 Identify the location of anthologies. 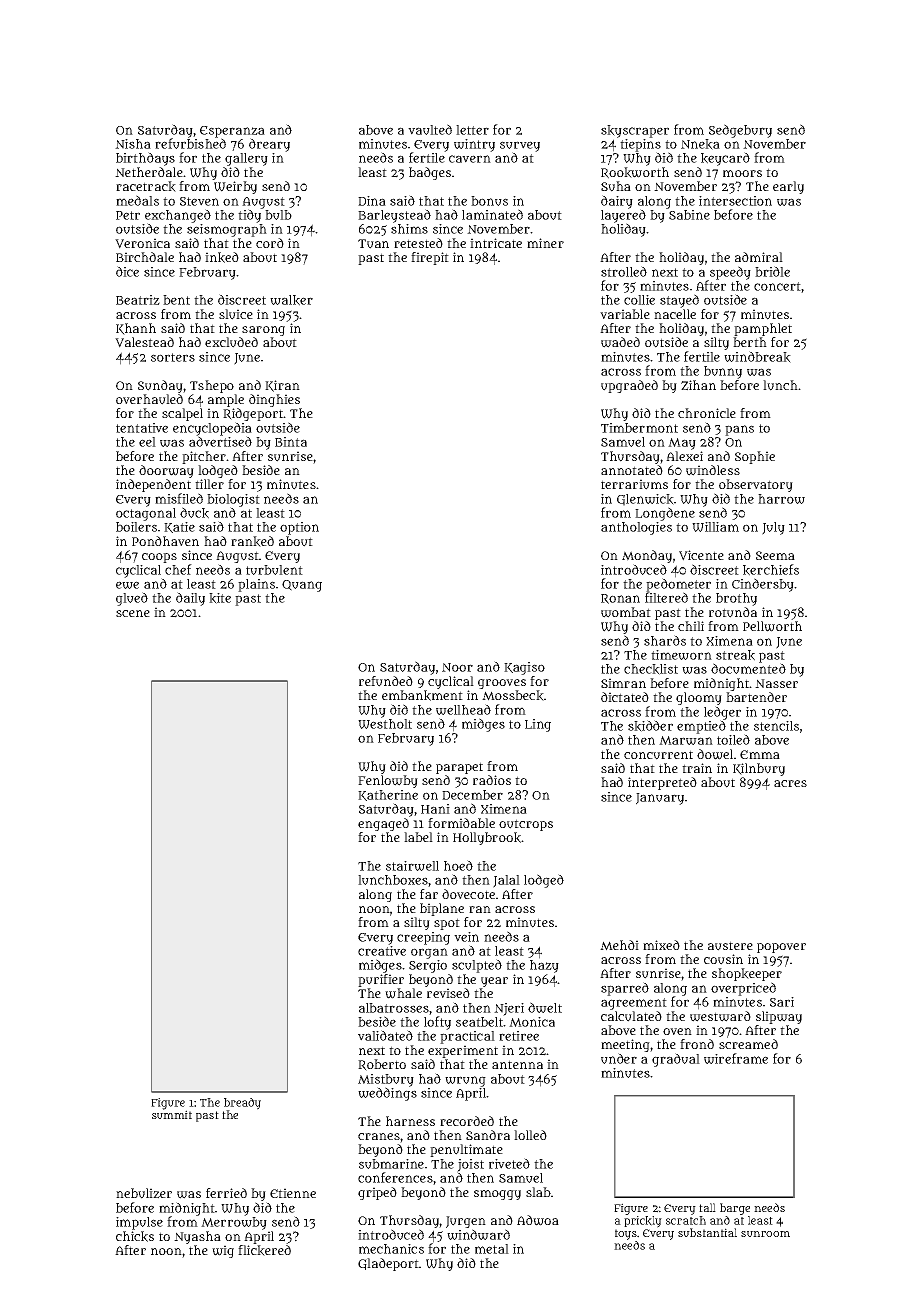
(636, 528).
